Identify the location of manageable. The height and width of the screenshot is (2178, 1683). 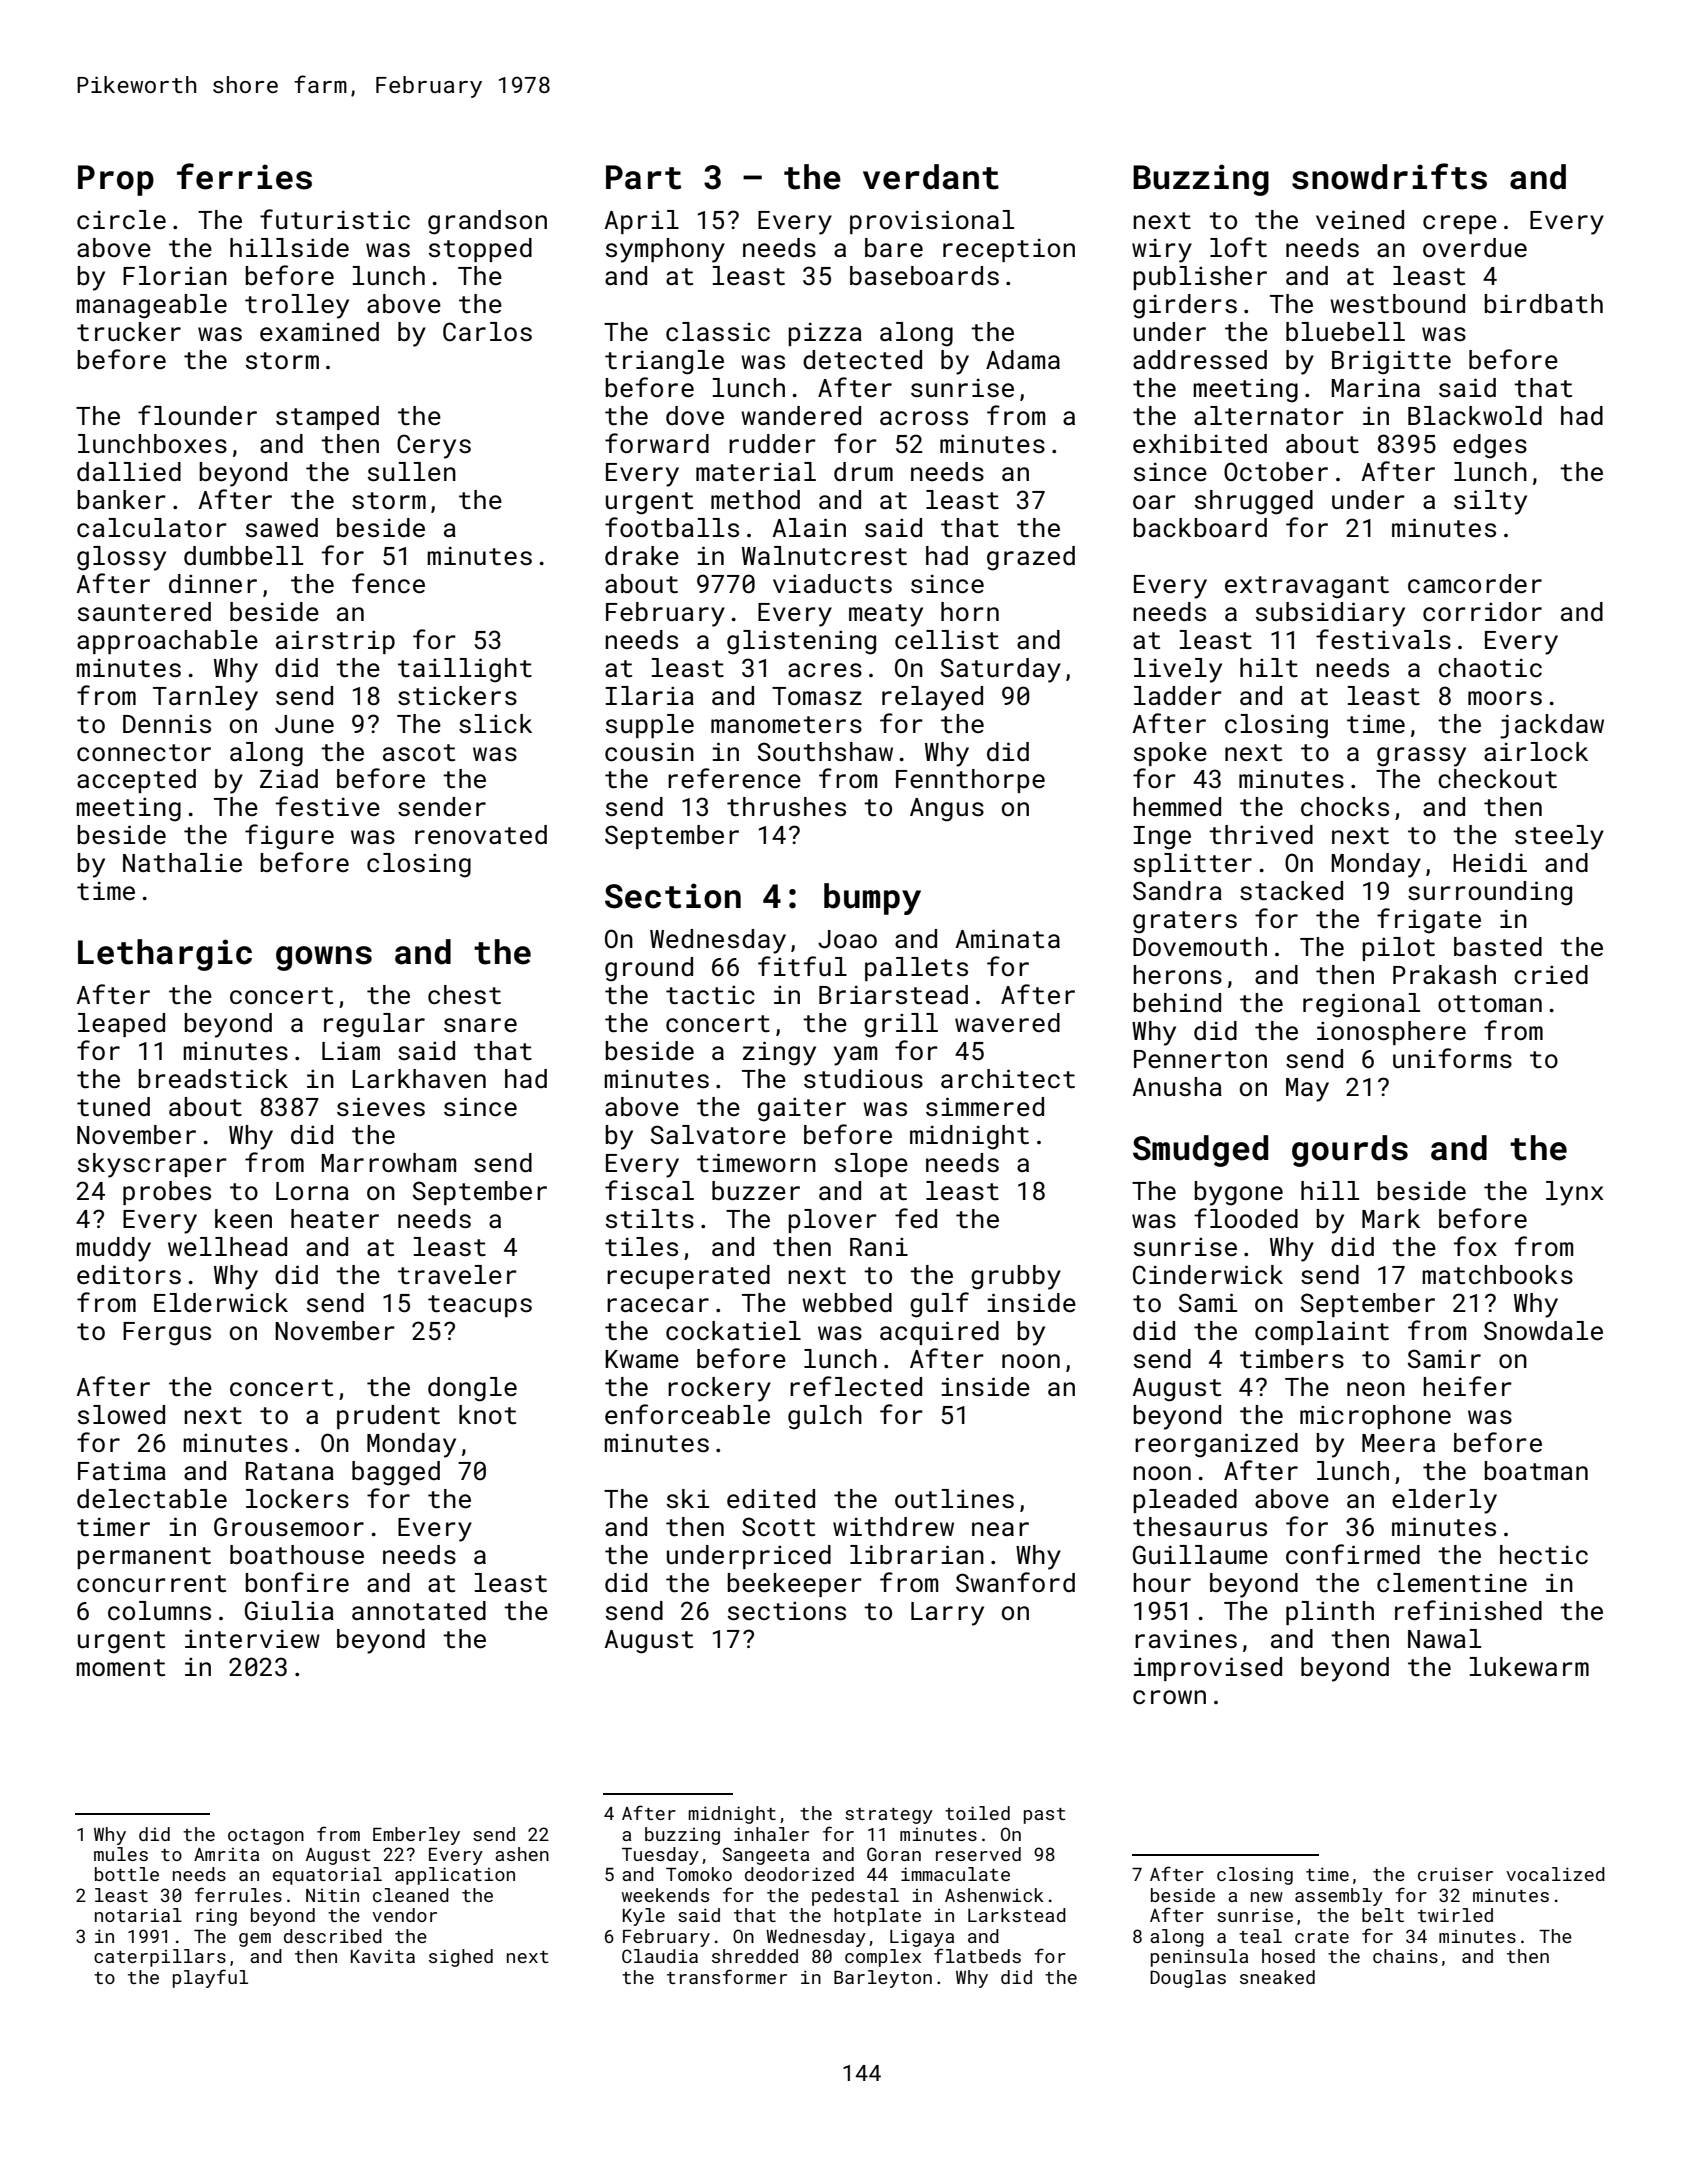
(151, 306).
